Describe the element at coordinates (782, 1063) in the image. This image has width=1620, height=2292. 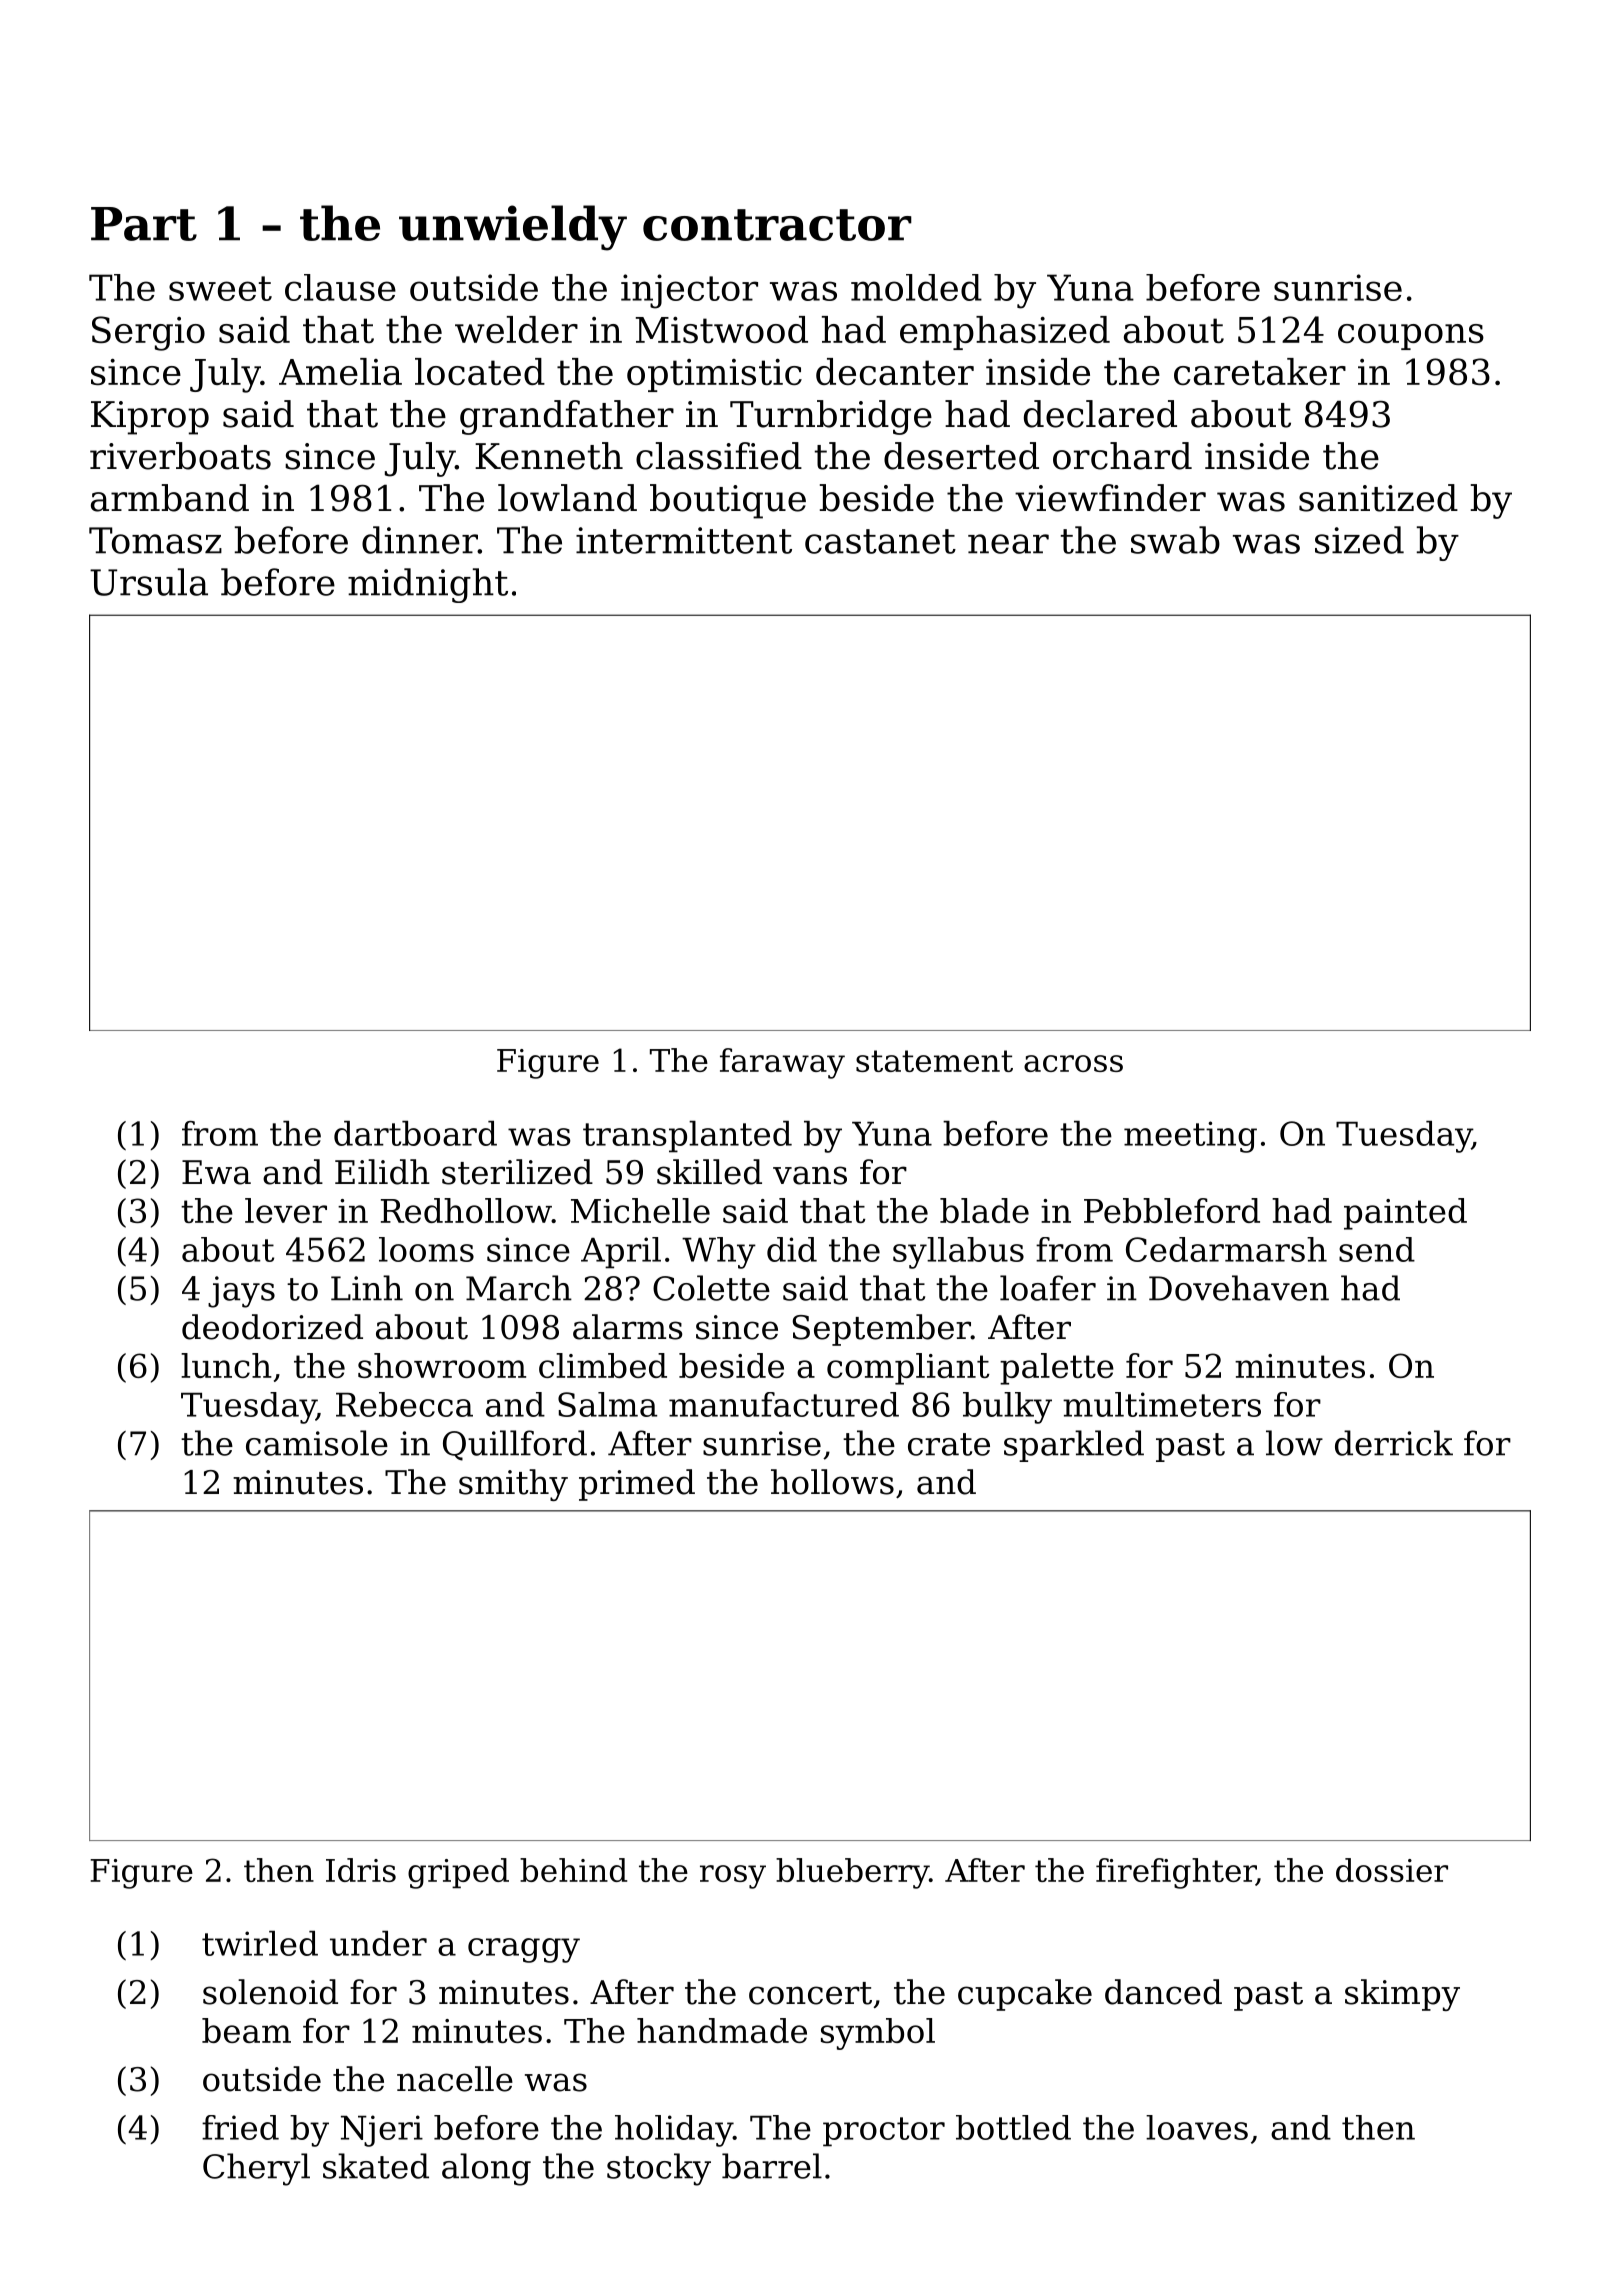
I see `faraway` at that location.
